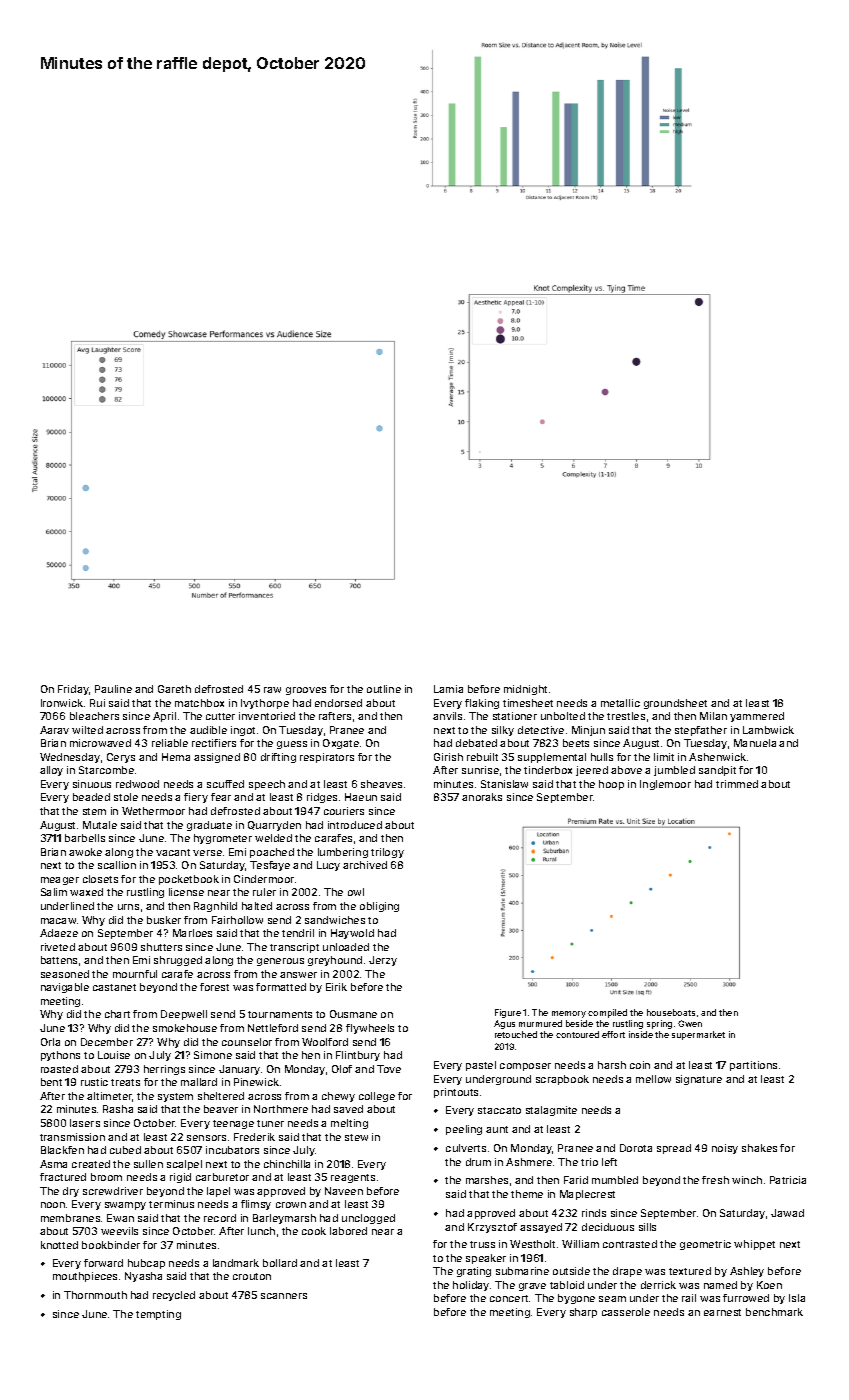 The height and width of the screenshot is (1400, 849). Describe the element at coordinates (675, 704) in the screenshot. I see `groundsheet` at that location.
